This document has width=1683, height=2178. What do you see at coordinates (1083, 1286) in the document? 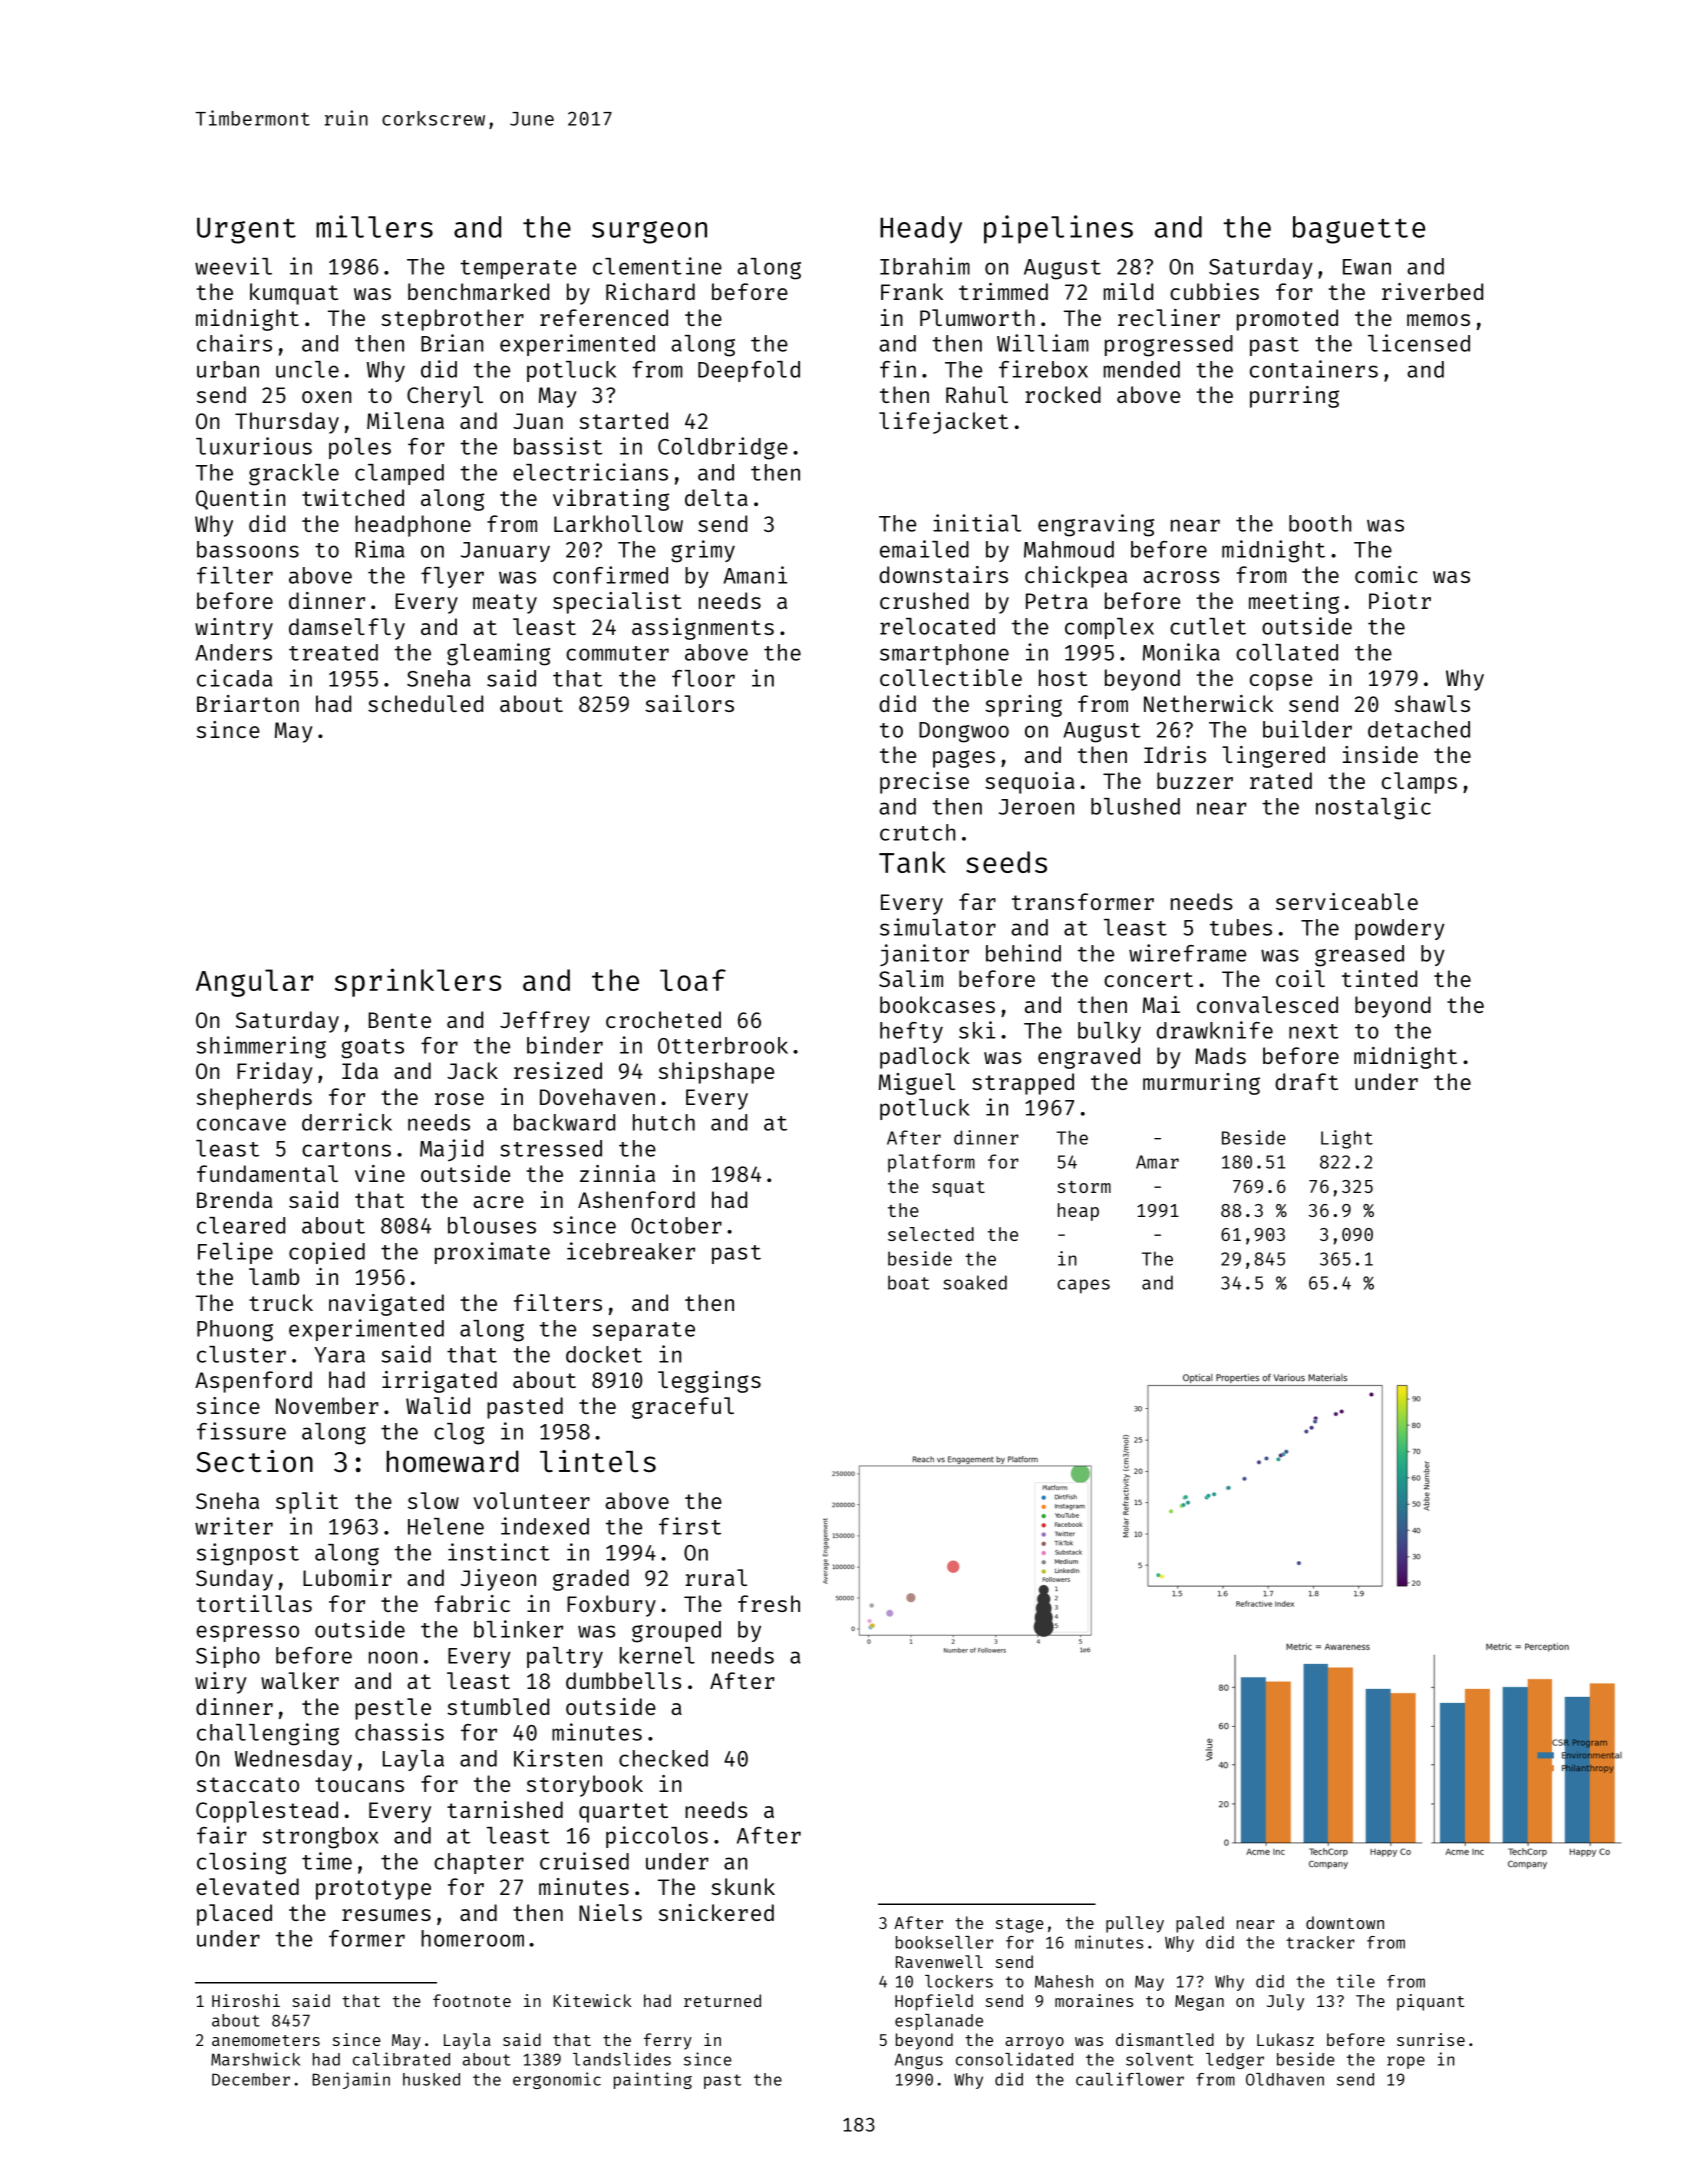
I see `capes` at bounding box center [1083, 1286].
